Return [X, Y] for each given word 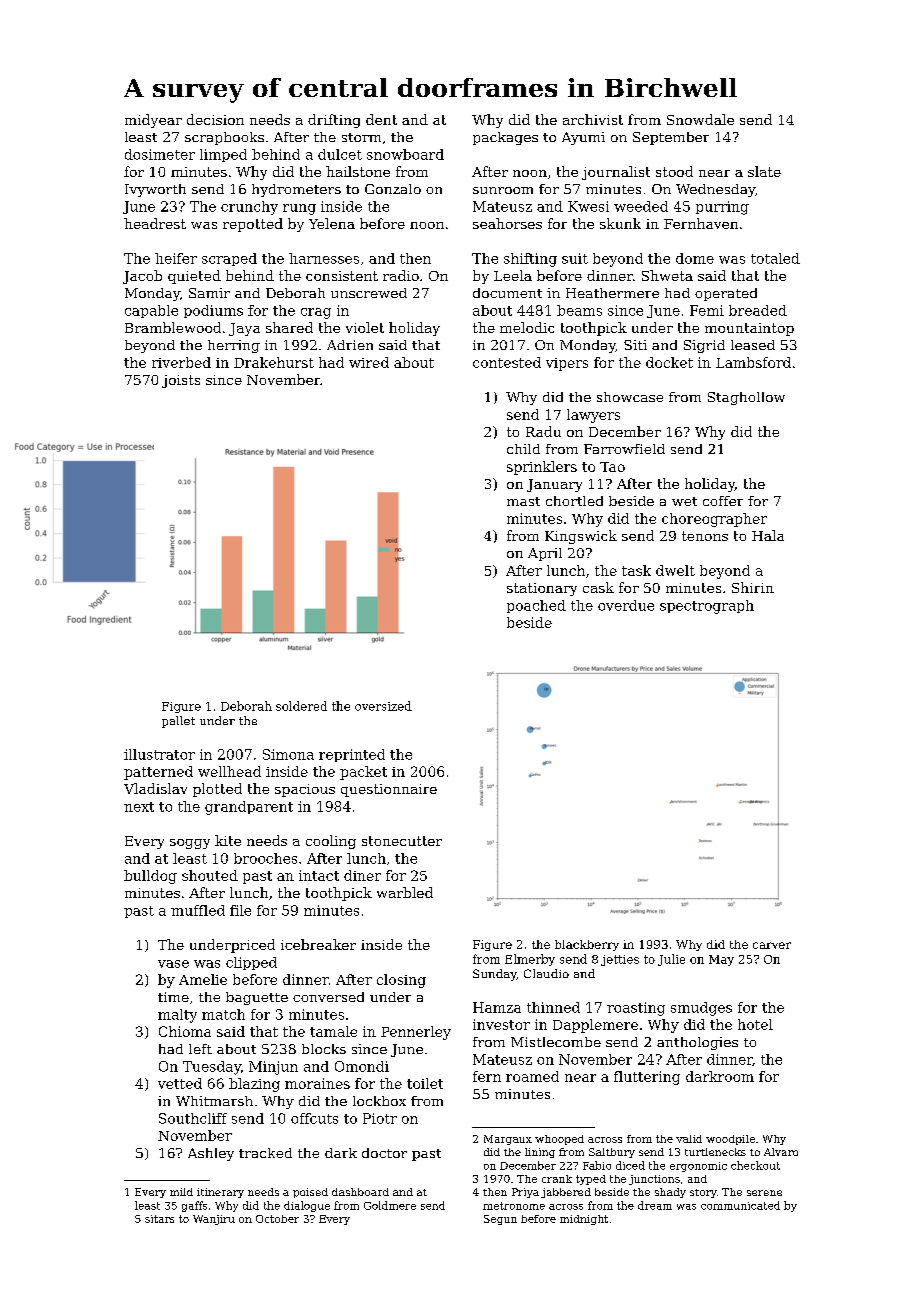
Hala [768, 535]
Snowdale [700, 119]
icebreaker [318, 944]
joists [181, 381]
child [523, 449]
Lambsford [753, 362]
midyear [153, 121]
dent [381, 119]
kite [228, 840]
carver [772, 945]
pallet [178, 722]
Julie [671, 960]
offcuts [314, 1118]
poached [536, 606]
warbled [405, 892]
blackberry [587, 945]
